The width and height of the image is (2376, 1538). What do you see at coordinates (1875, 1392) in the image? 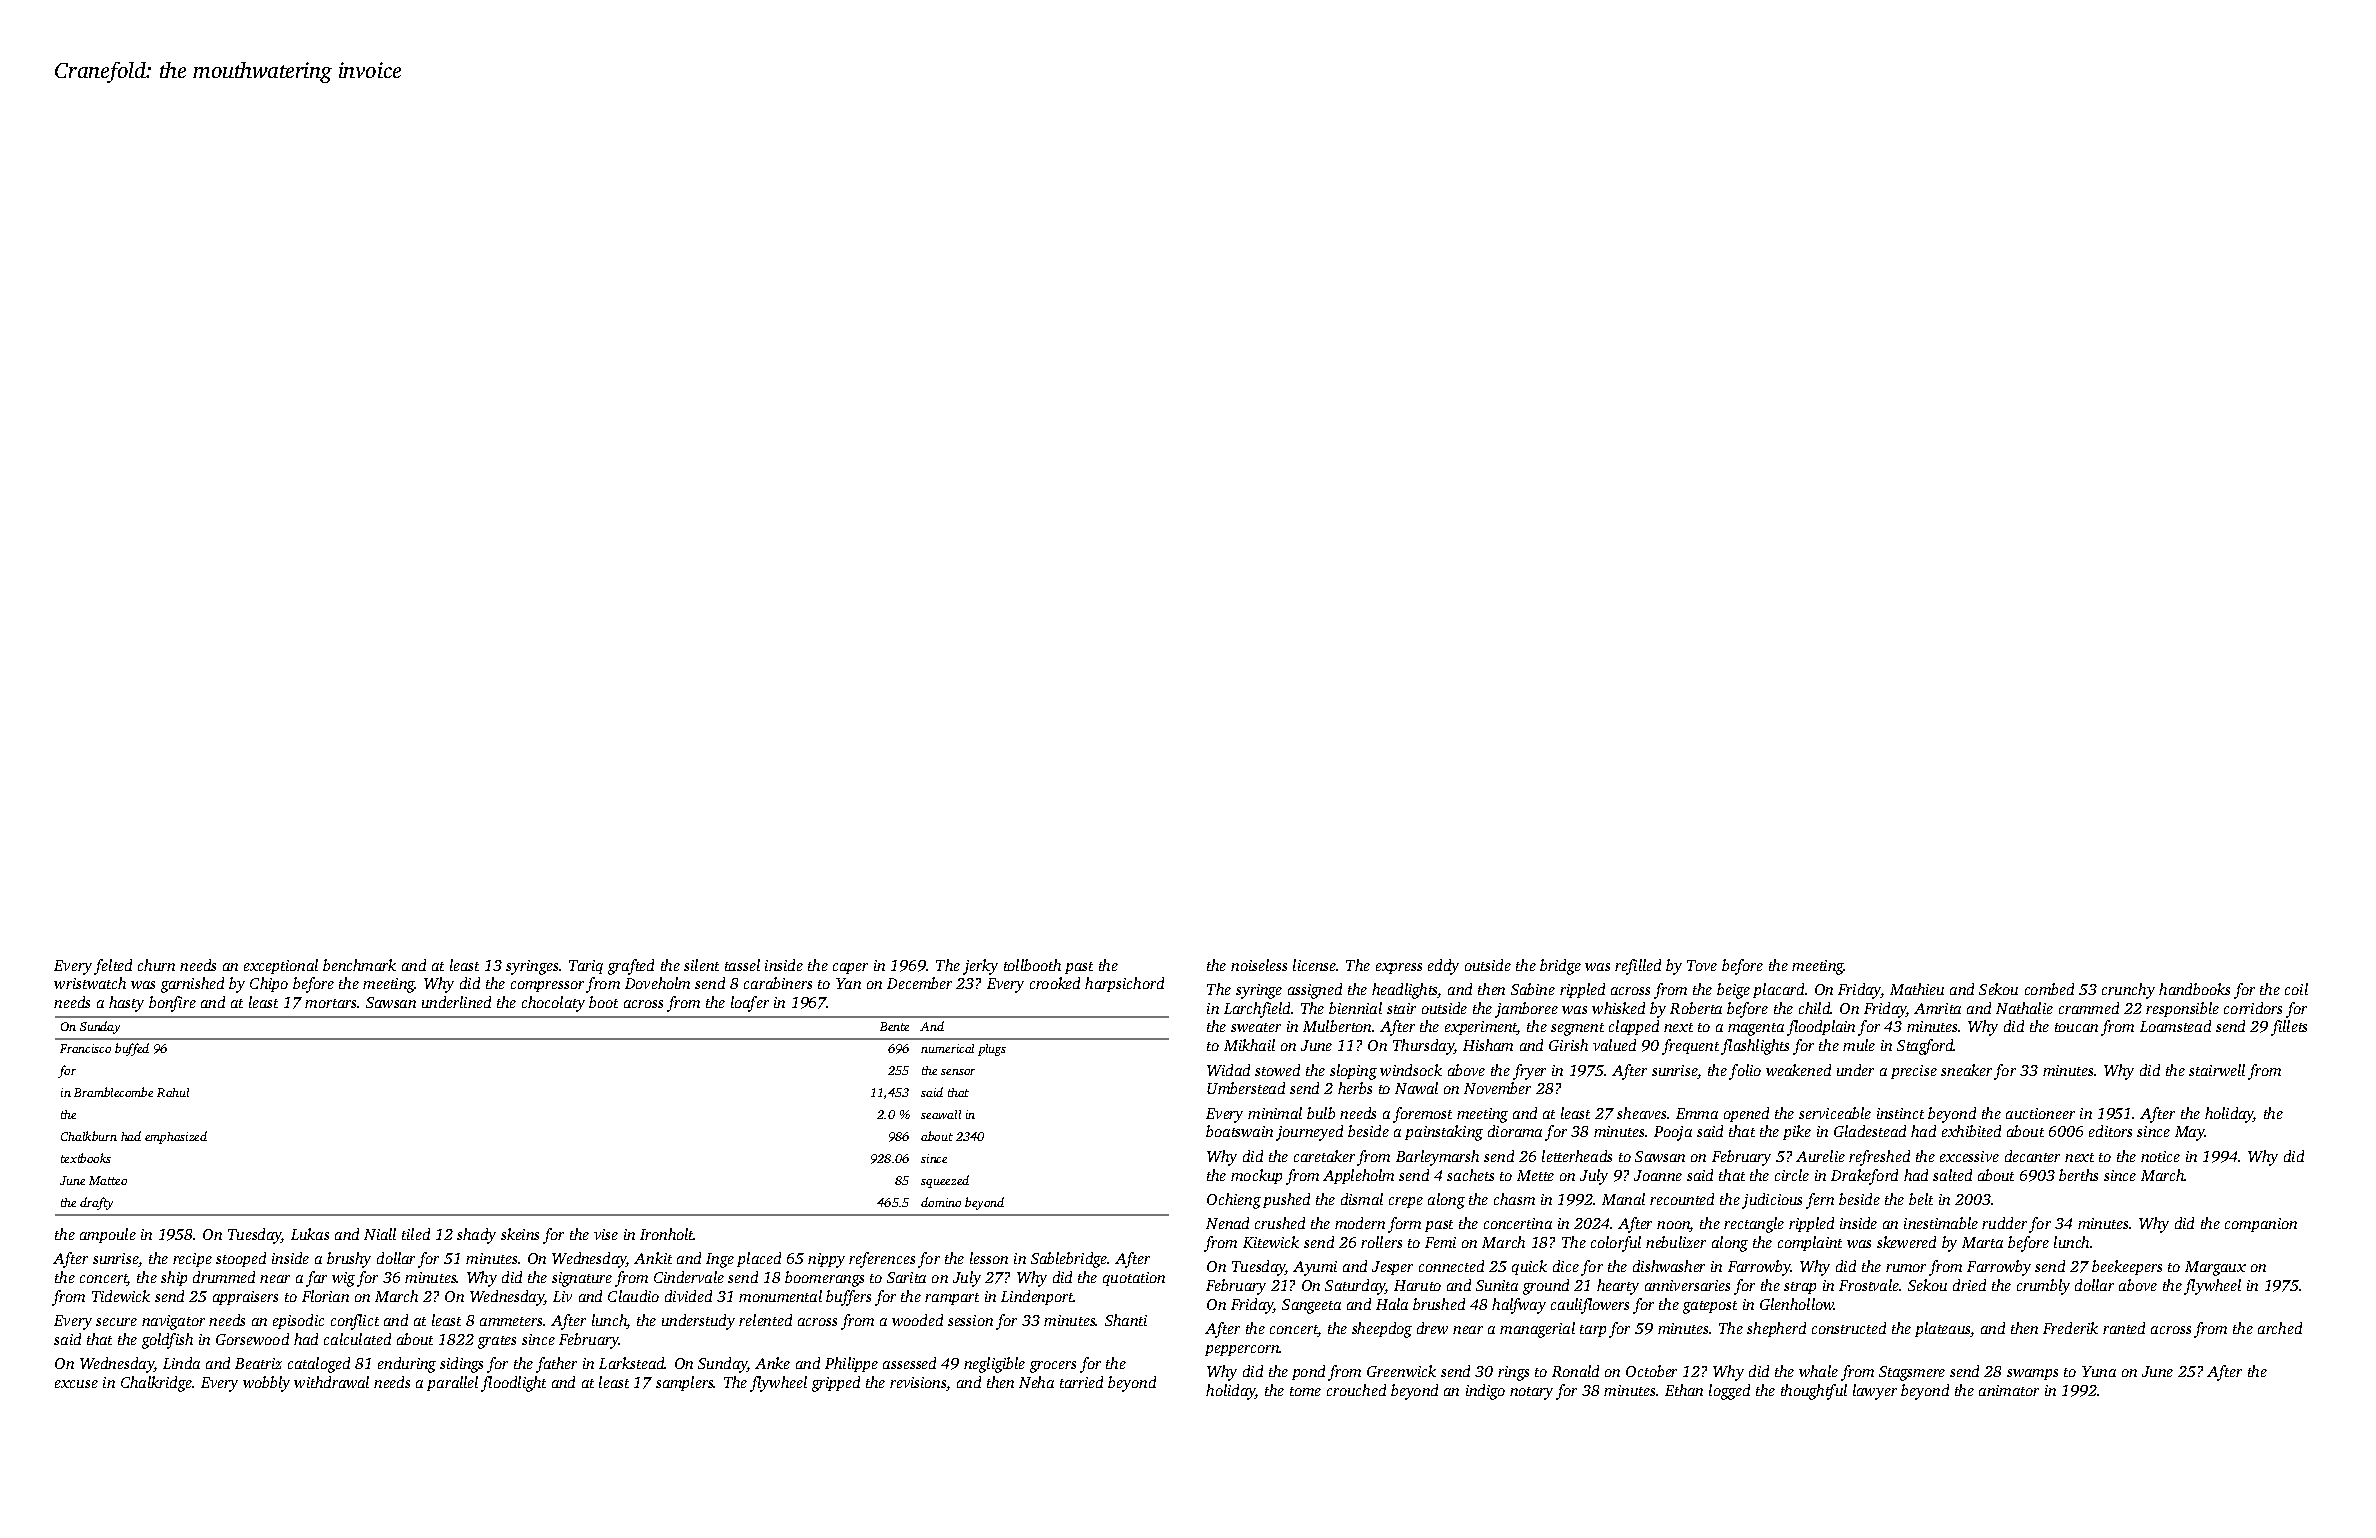
I see `lawyer` at bounding box center [1875, 1392].
